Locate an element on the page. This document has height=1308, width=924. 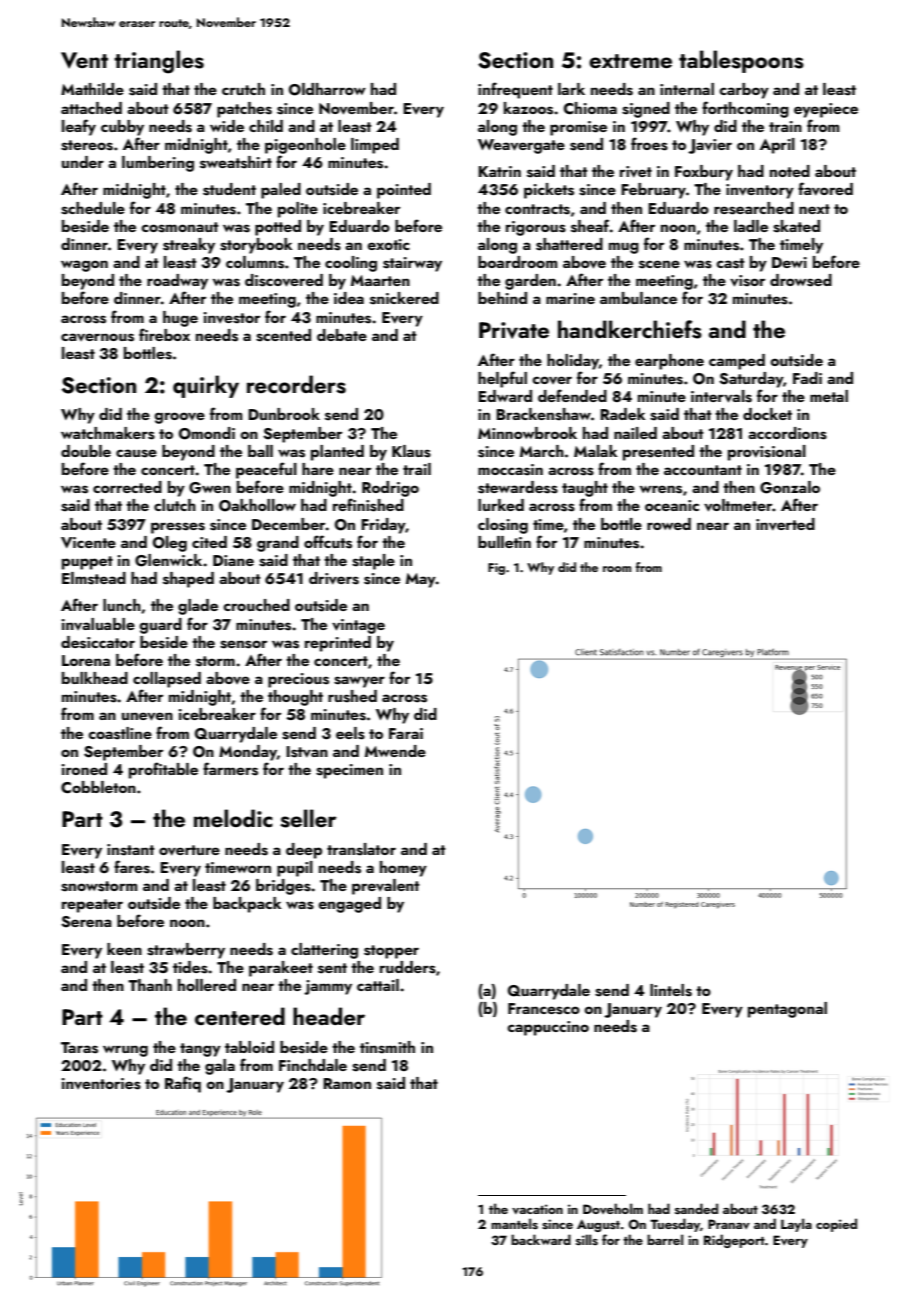
ambulance is located at coordinates (638, 298).
